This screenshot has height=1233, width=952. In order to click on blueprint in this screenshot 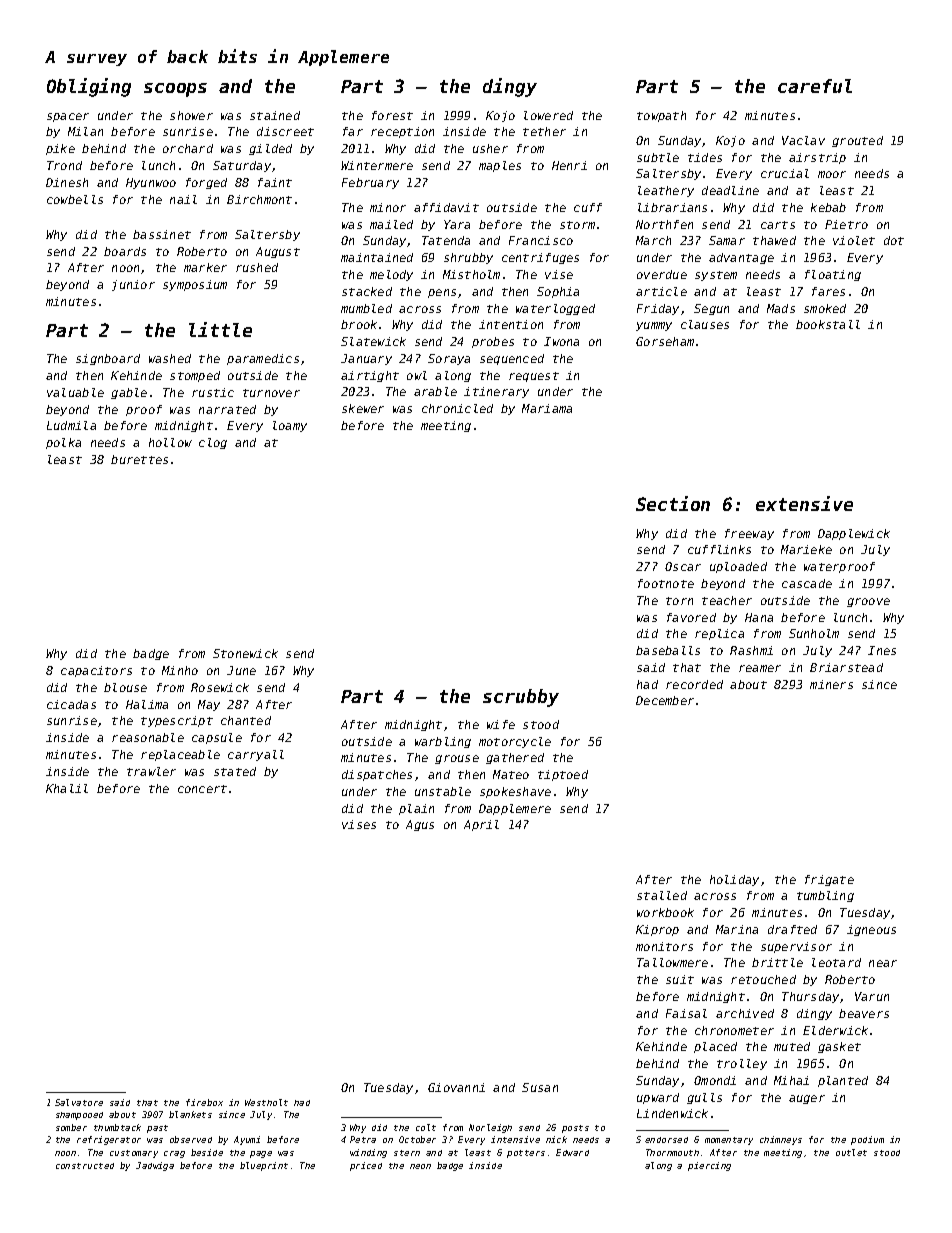, I will do `click(264, 1166)`.
